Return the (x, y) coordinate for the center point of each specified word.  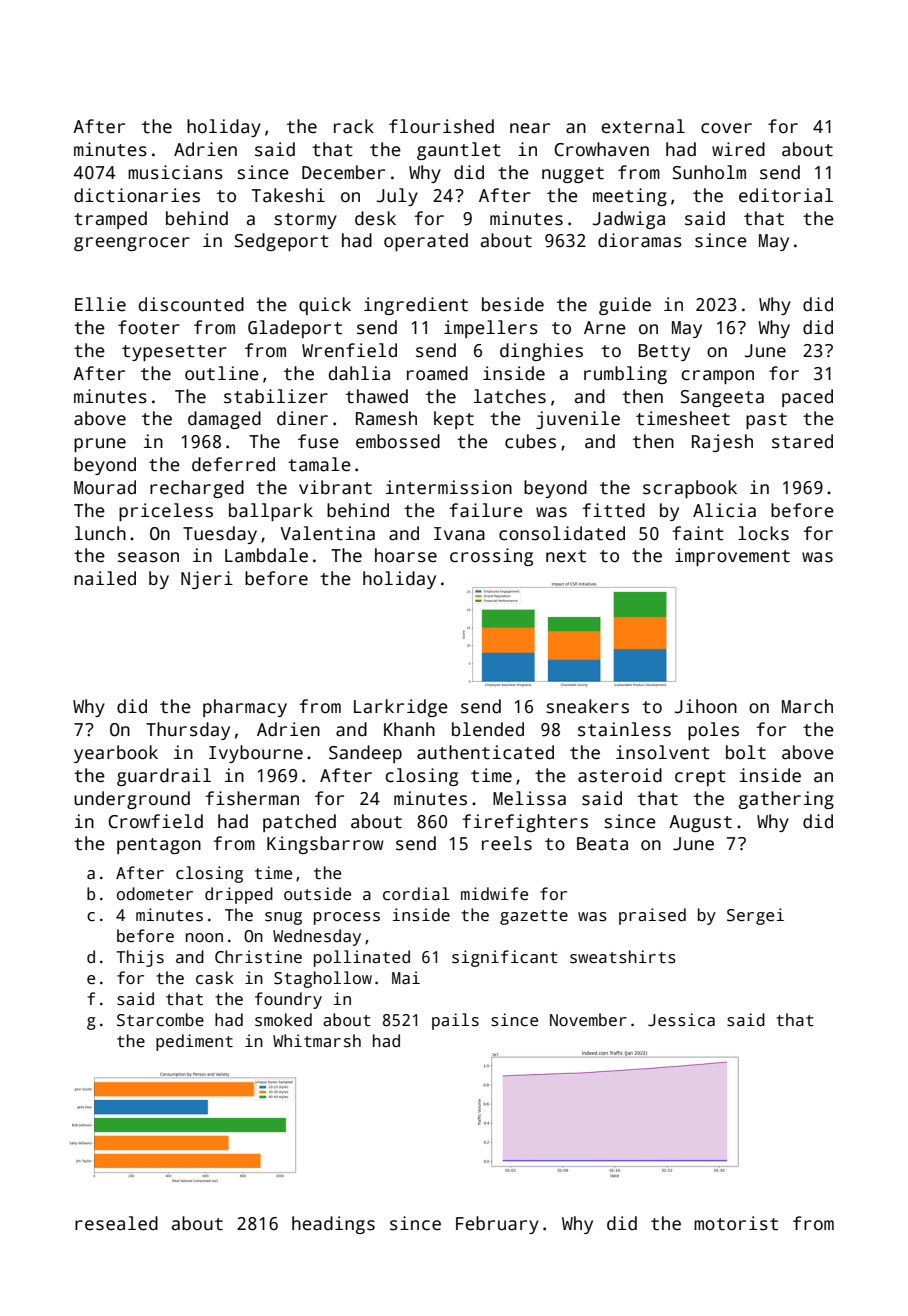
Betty (664, 352)
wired (738, 149)
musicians (175, 172)
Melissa (529, 798)
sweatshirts (623, 957)
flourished (441, 126)
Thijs (140, 958)
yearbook (116, 754)
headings (333, 1225)
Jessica (681, 1020)
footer (149, 327)
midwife (494, 893)
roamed (437, 373)
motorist (736, 1223)
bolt (746, 752)
